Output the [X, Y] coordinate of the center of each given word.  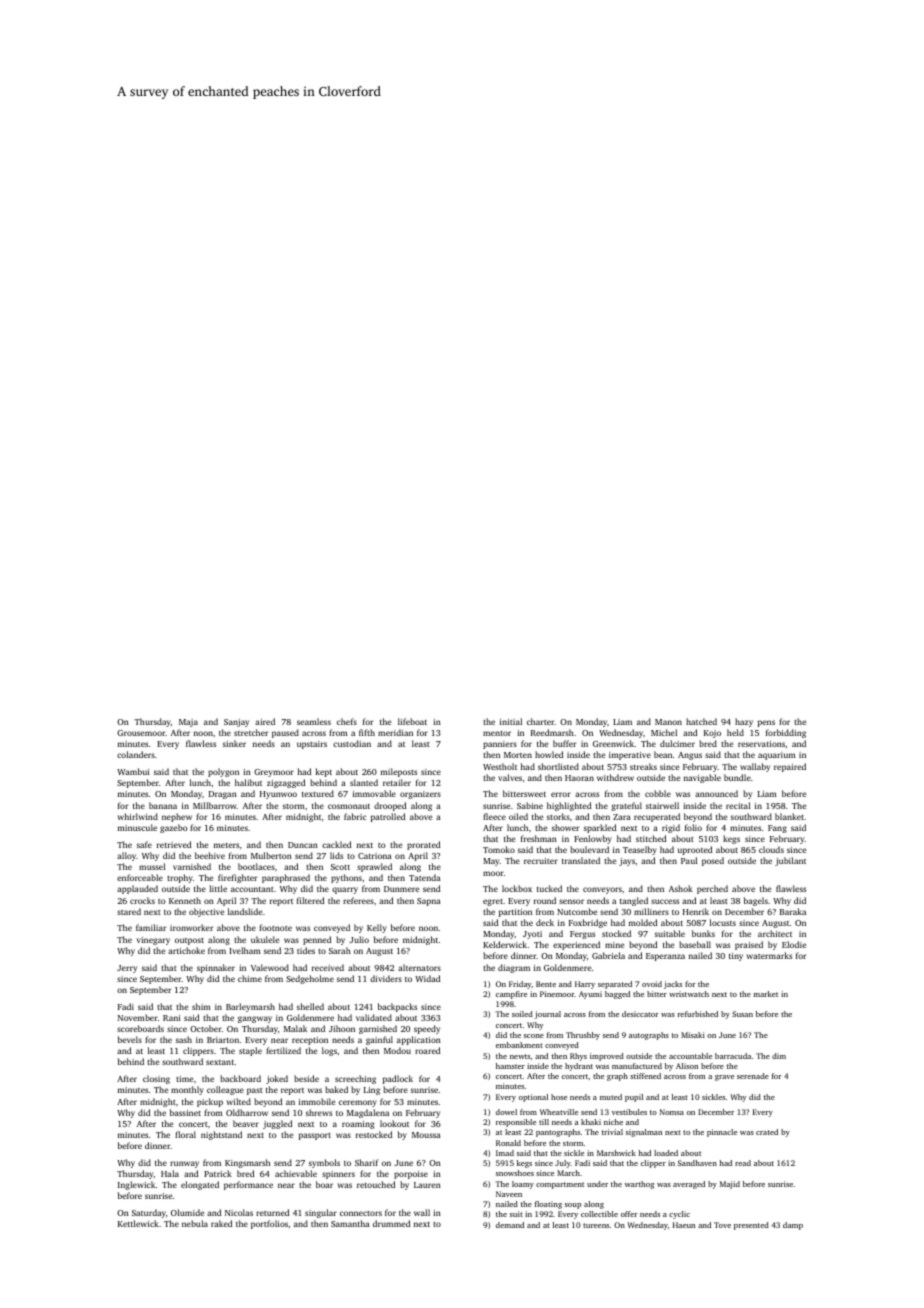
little [218, 888]
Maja [188, 723]
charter [541, 721]
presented [751, 1226]
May [491, 862]
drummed [391, 1223]
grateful [626, 806]
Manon [668, 722]
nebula [195, 1223]
